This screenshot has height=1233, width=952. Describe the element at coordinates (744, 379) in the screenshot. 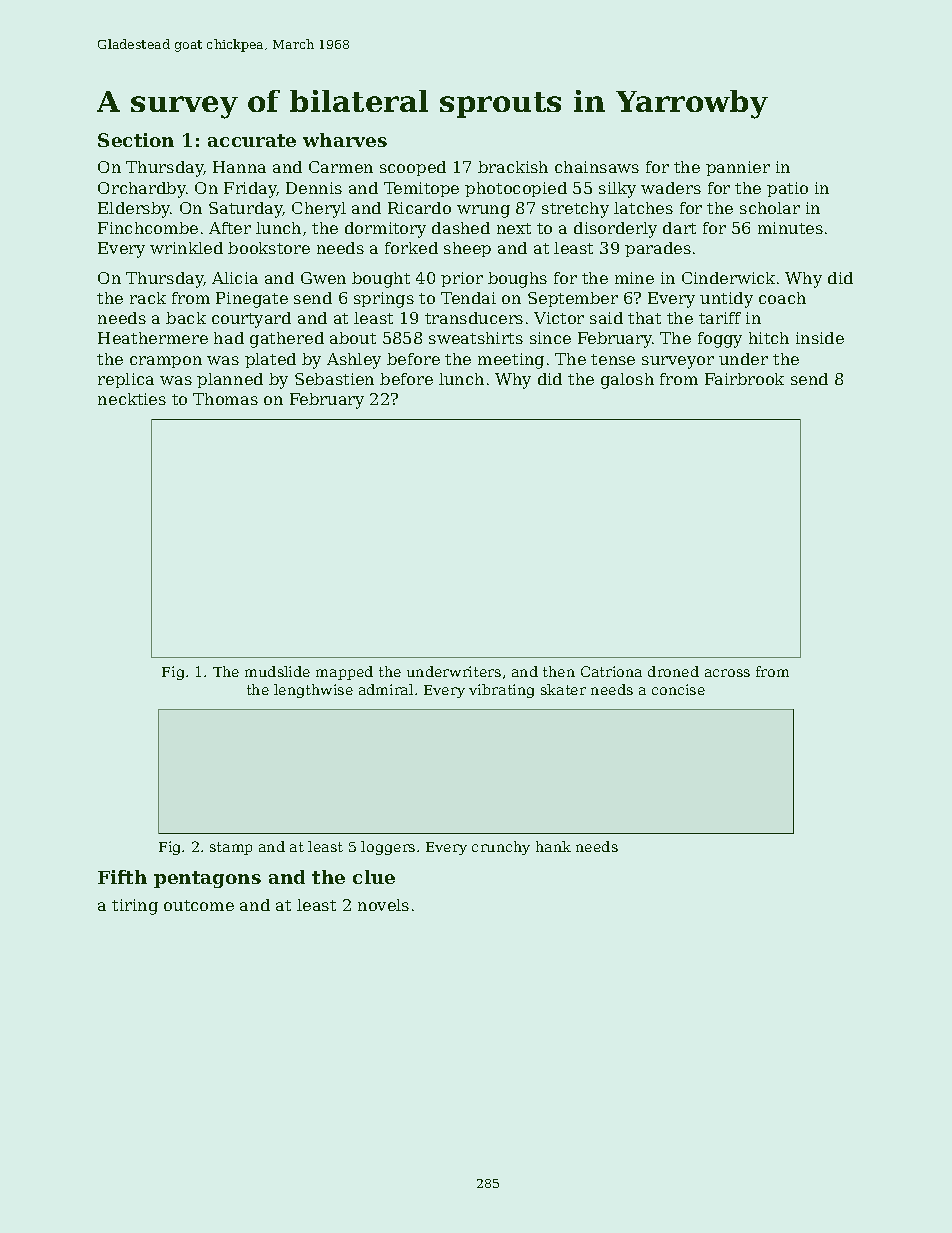

I see `Fairbrook` at that location.
